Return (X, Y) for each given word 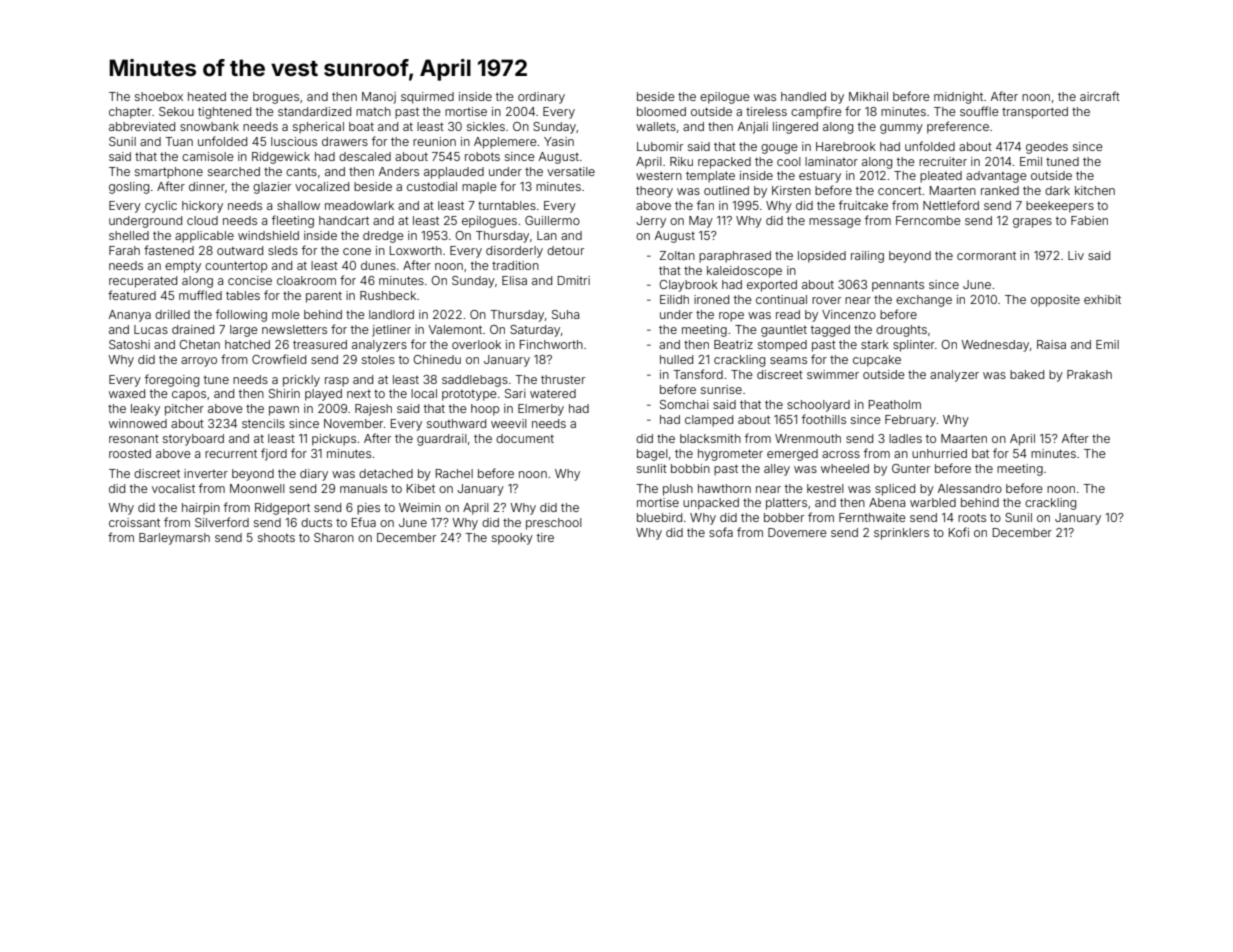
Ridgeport (282, 509)
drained (193, 329)
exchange (924, 301)
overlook (476, 344)
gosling (129, 188)
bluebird (659, 517)
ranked (1000, 190)
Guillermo (552, 220)
